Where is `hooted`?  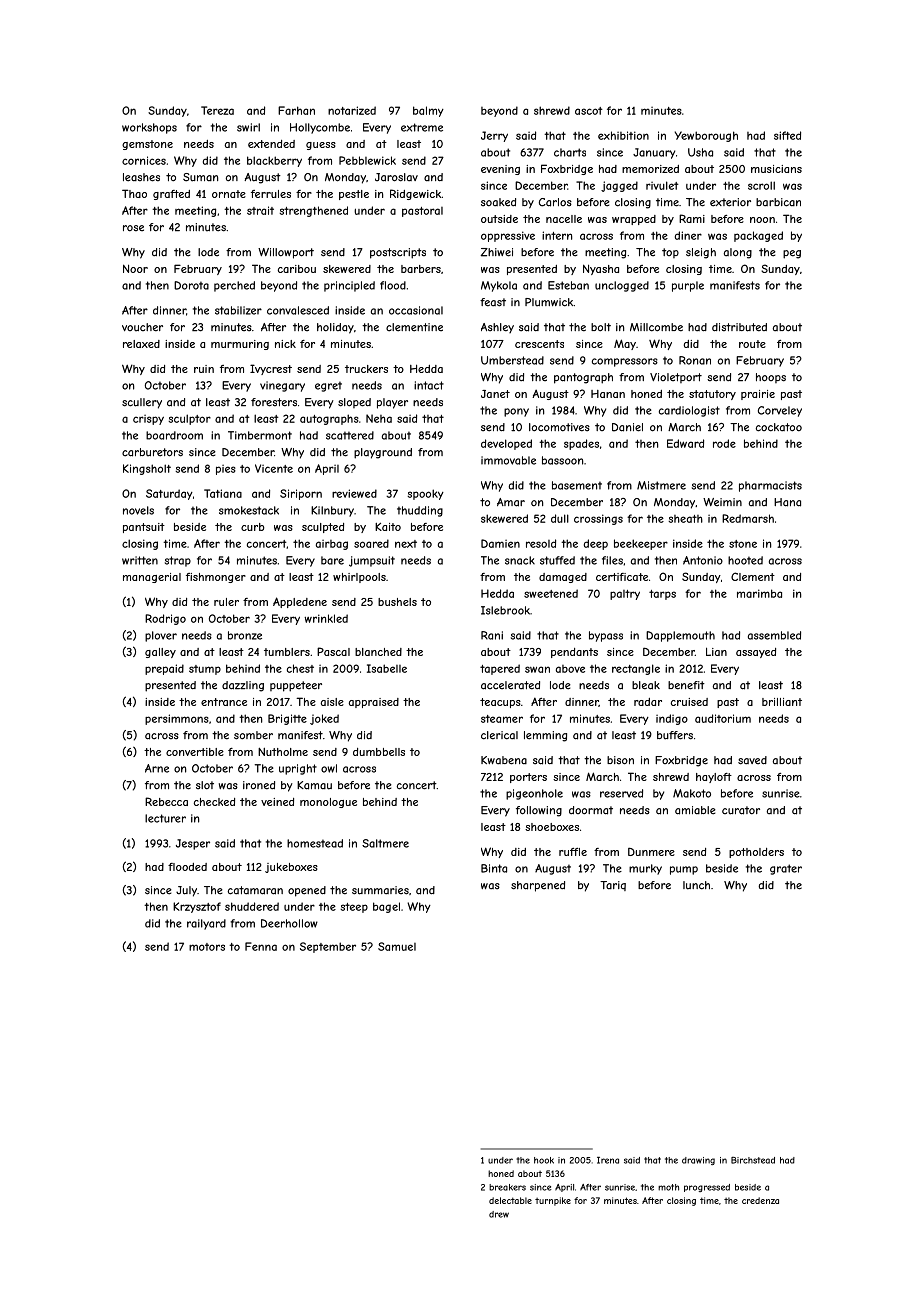 hooted is located at coordinates (745, 560).
